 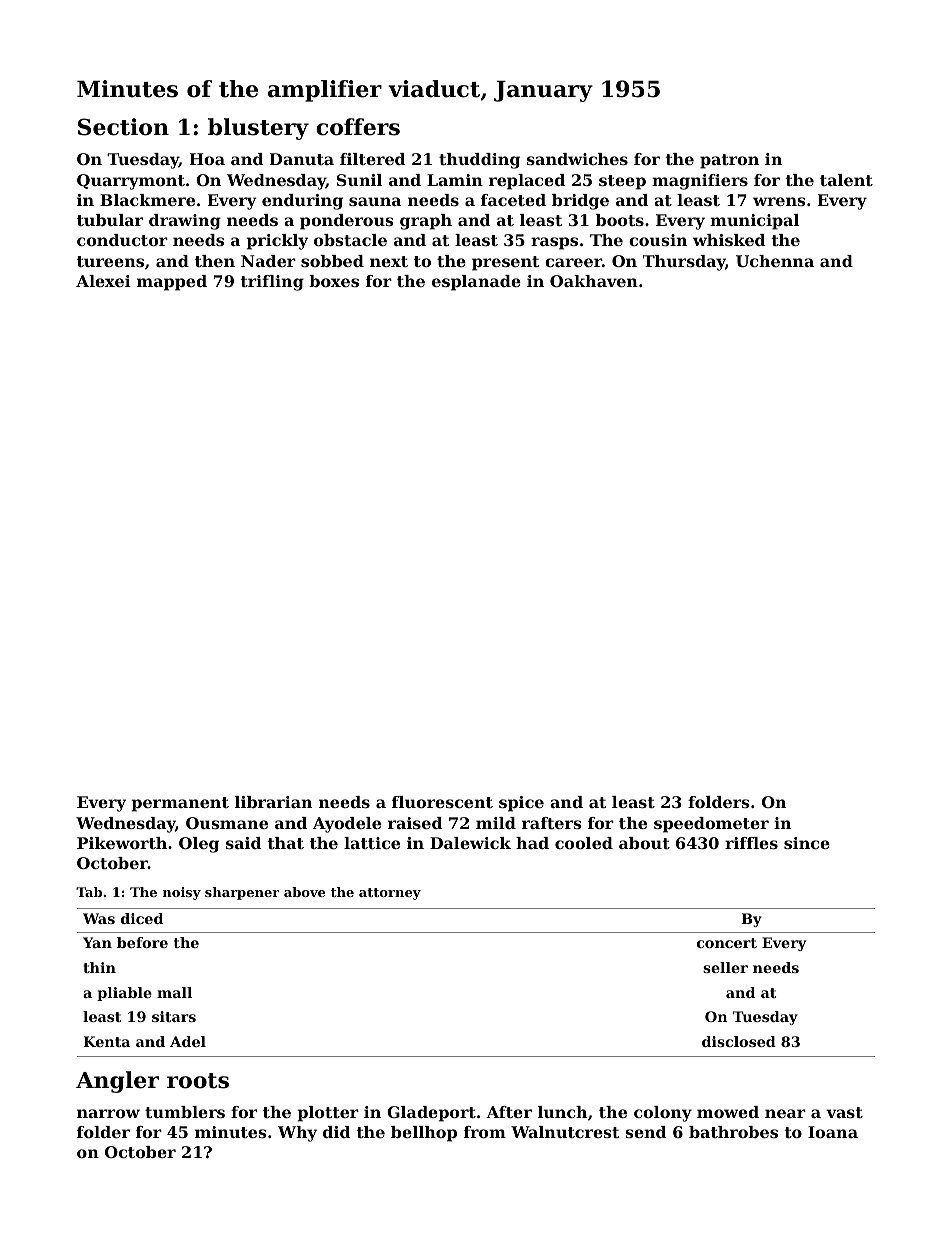 I want to click on blustery, so click(x=258, y=129).
